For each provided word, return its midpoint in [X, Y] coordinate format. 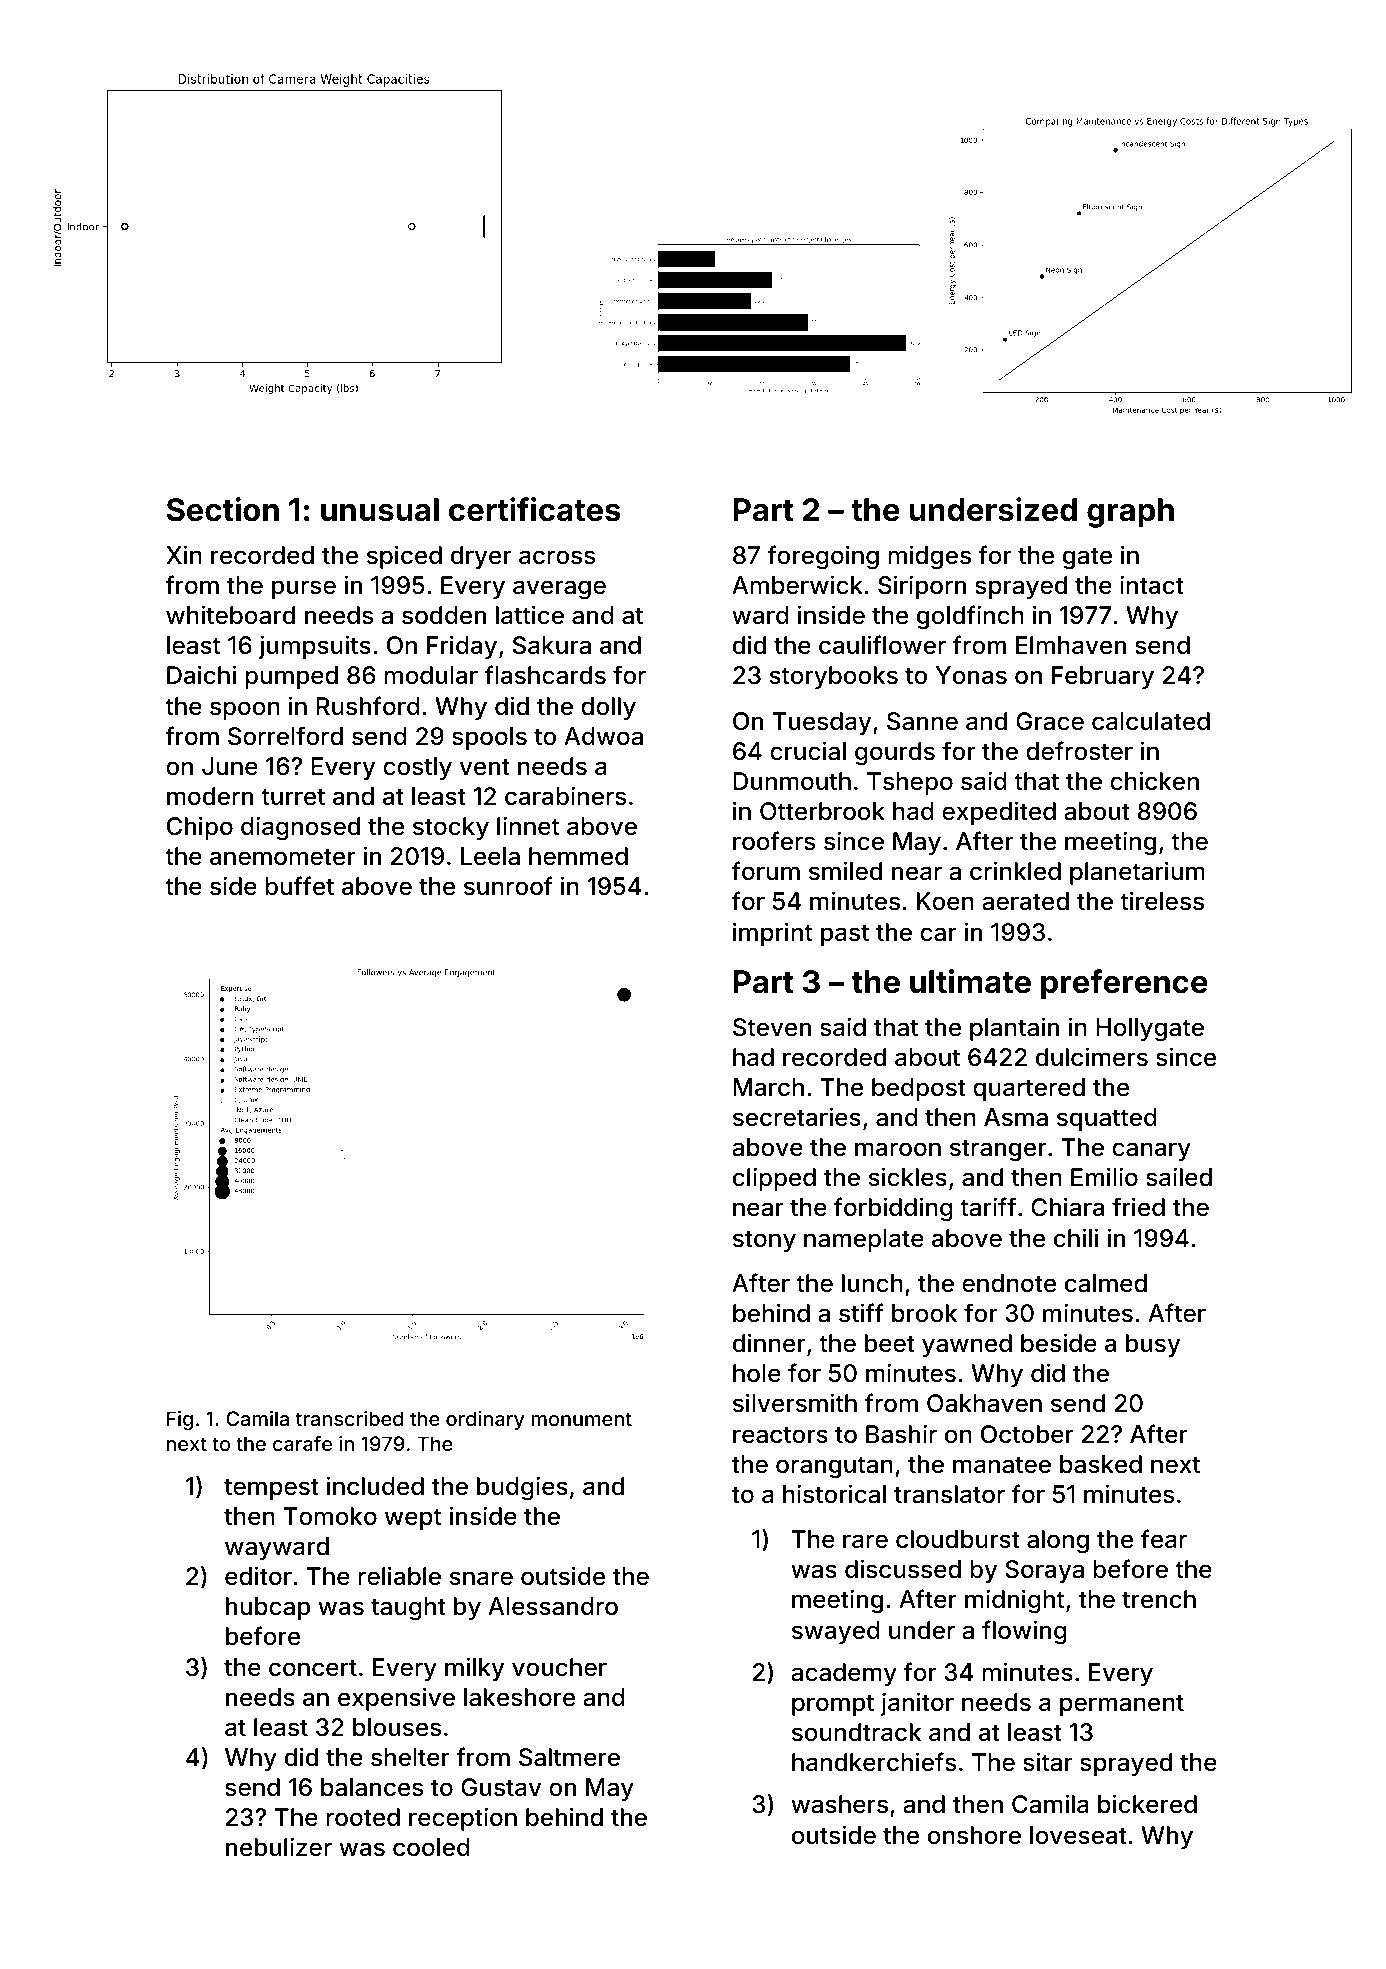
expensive [396, 1699]
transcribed [349, 1418]
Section [223, 509]
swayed [836, 1632]
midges [929, 557]
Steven [772, 1027]
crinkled [1015, 871]
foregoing [823, 557]
